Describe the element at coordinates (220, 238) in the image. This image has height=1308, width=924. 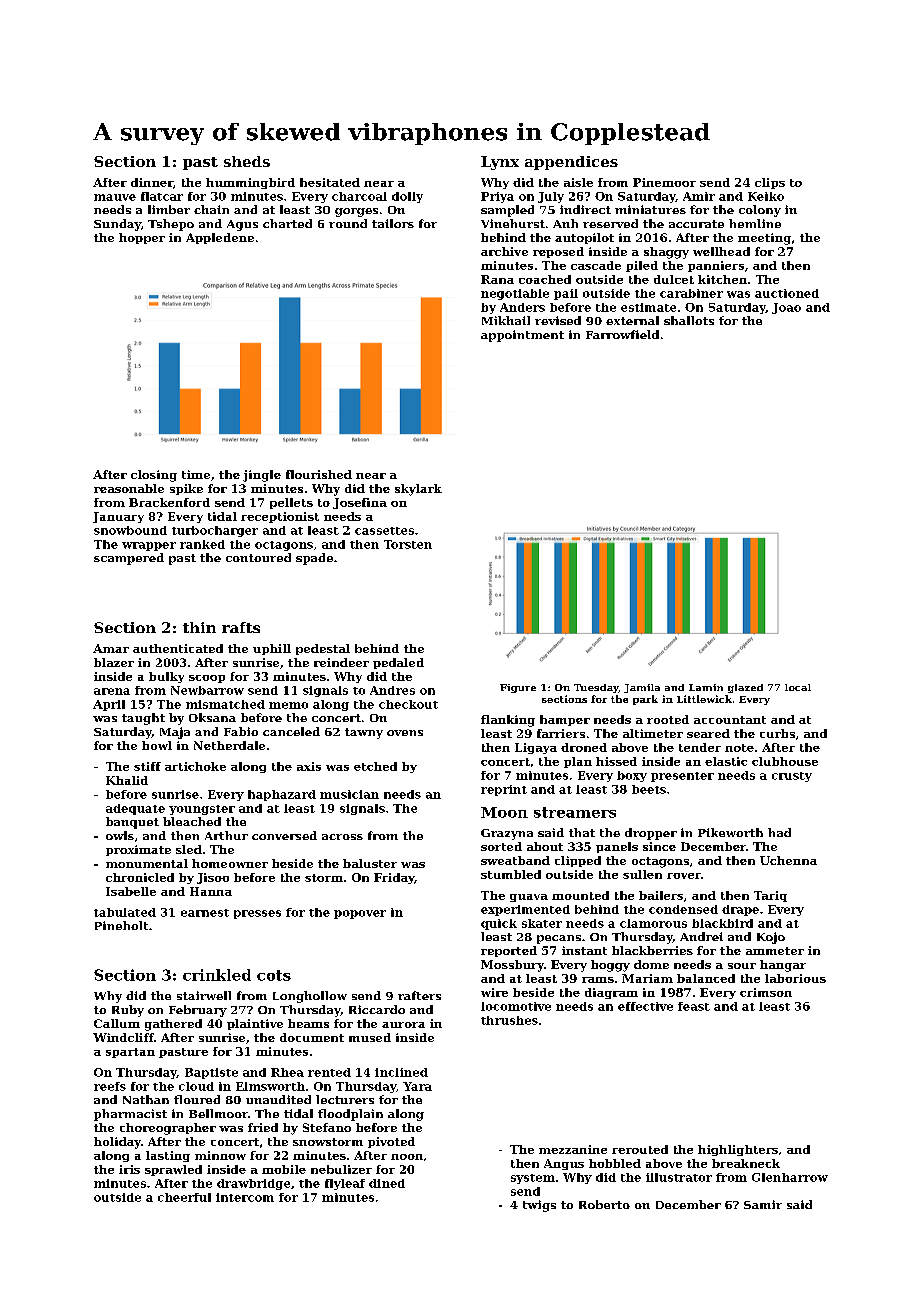
I see `Appledene` at that location.
